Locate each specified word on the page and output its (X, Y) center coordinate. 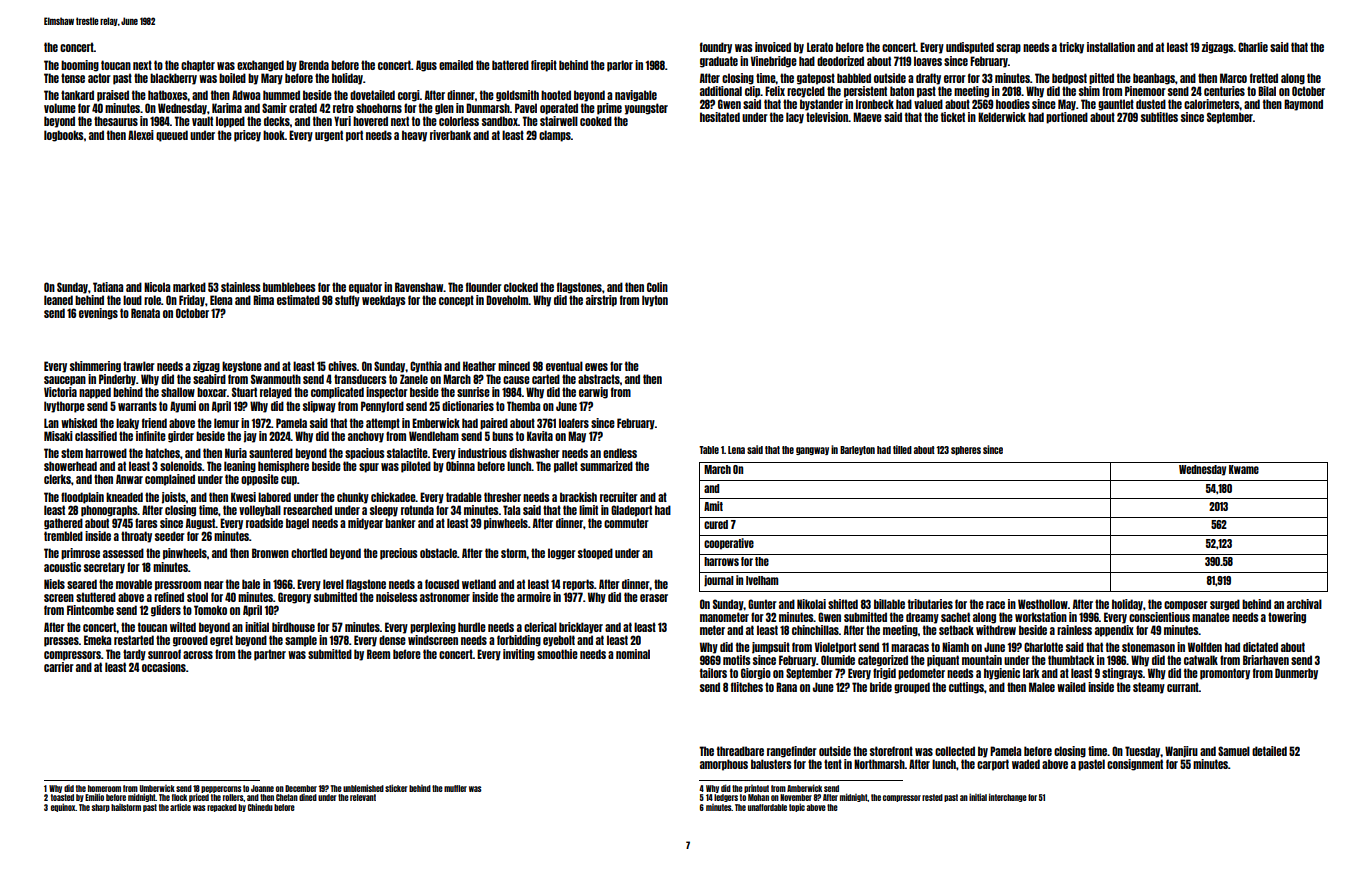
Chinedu (260, 807)
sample (301, 641)
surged (1225, 605)
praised (113, 96)
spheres (966, 450)
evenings (98, 314)
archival (1304, 604)
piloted (416, 467)
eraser (654, 598)
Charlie (1253, 47)
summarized (606, 466)
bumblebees (289, 287)
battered (510, 65)
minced (514, 366)
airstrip (601, 301)
